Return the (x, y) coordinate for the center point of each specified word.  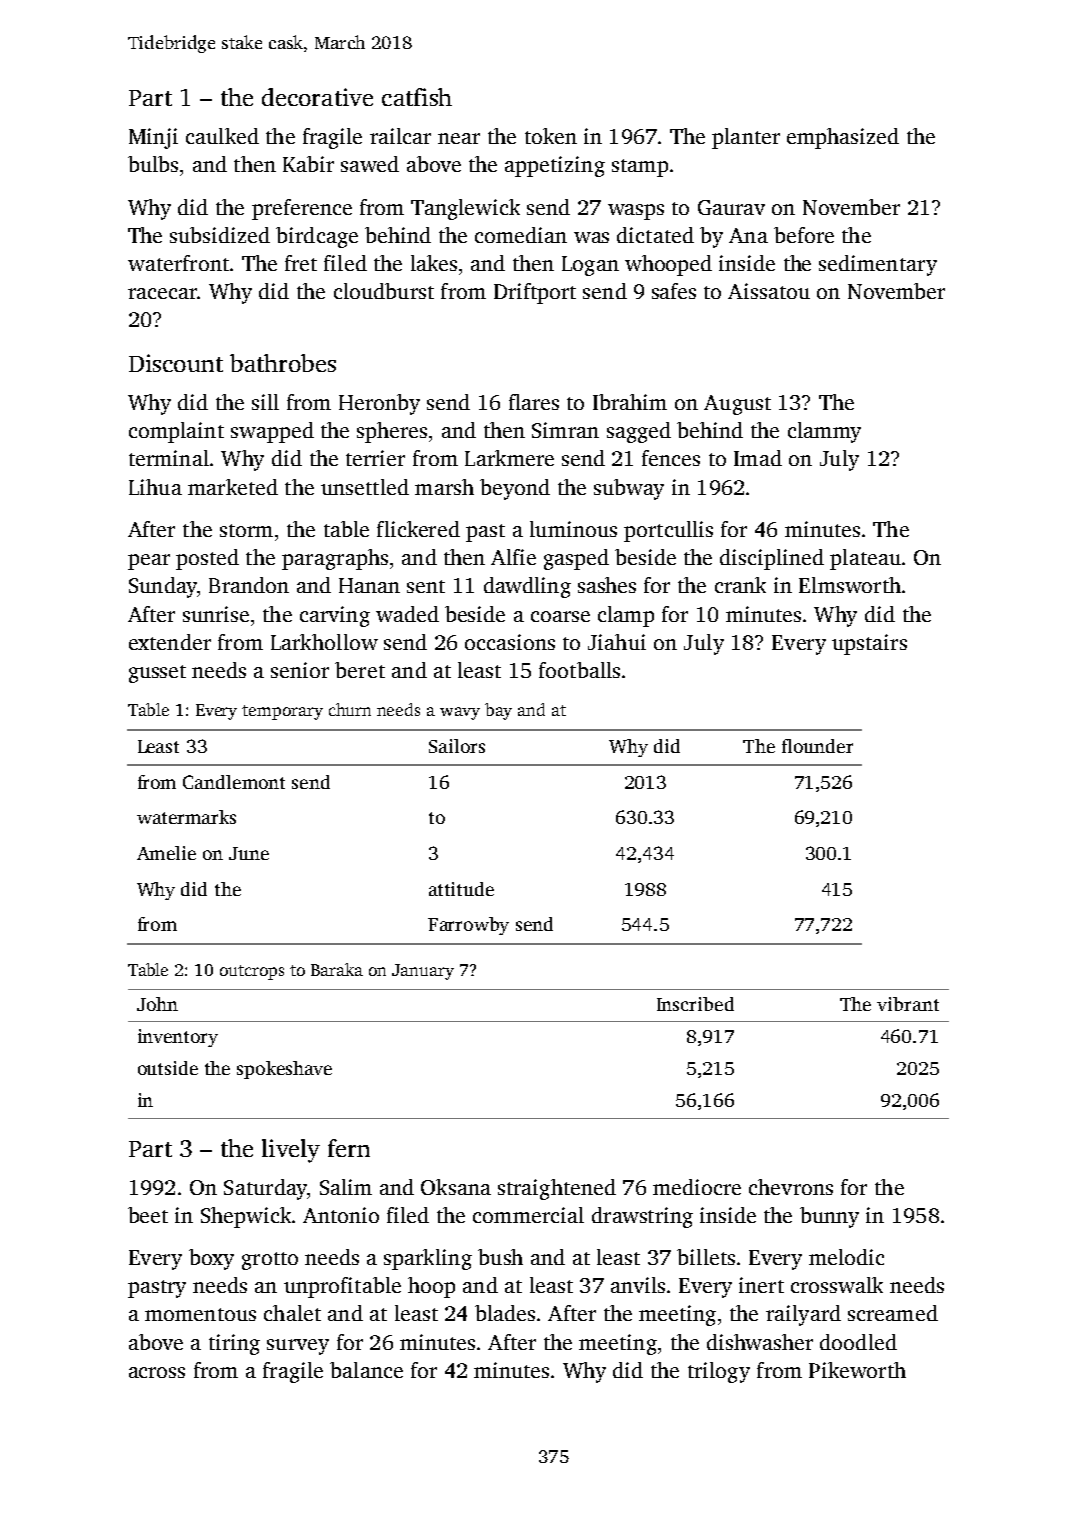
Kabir (308, 164)
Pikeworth (857, 1370)
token (551, 136)
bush (500, 1257)
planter (746, 138)
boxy (211, 1259)
